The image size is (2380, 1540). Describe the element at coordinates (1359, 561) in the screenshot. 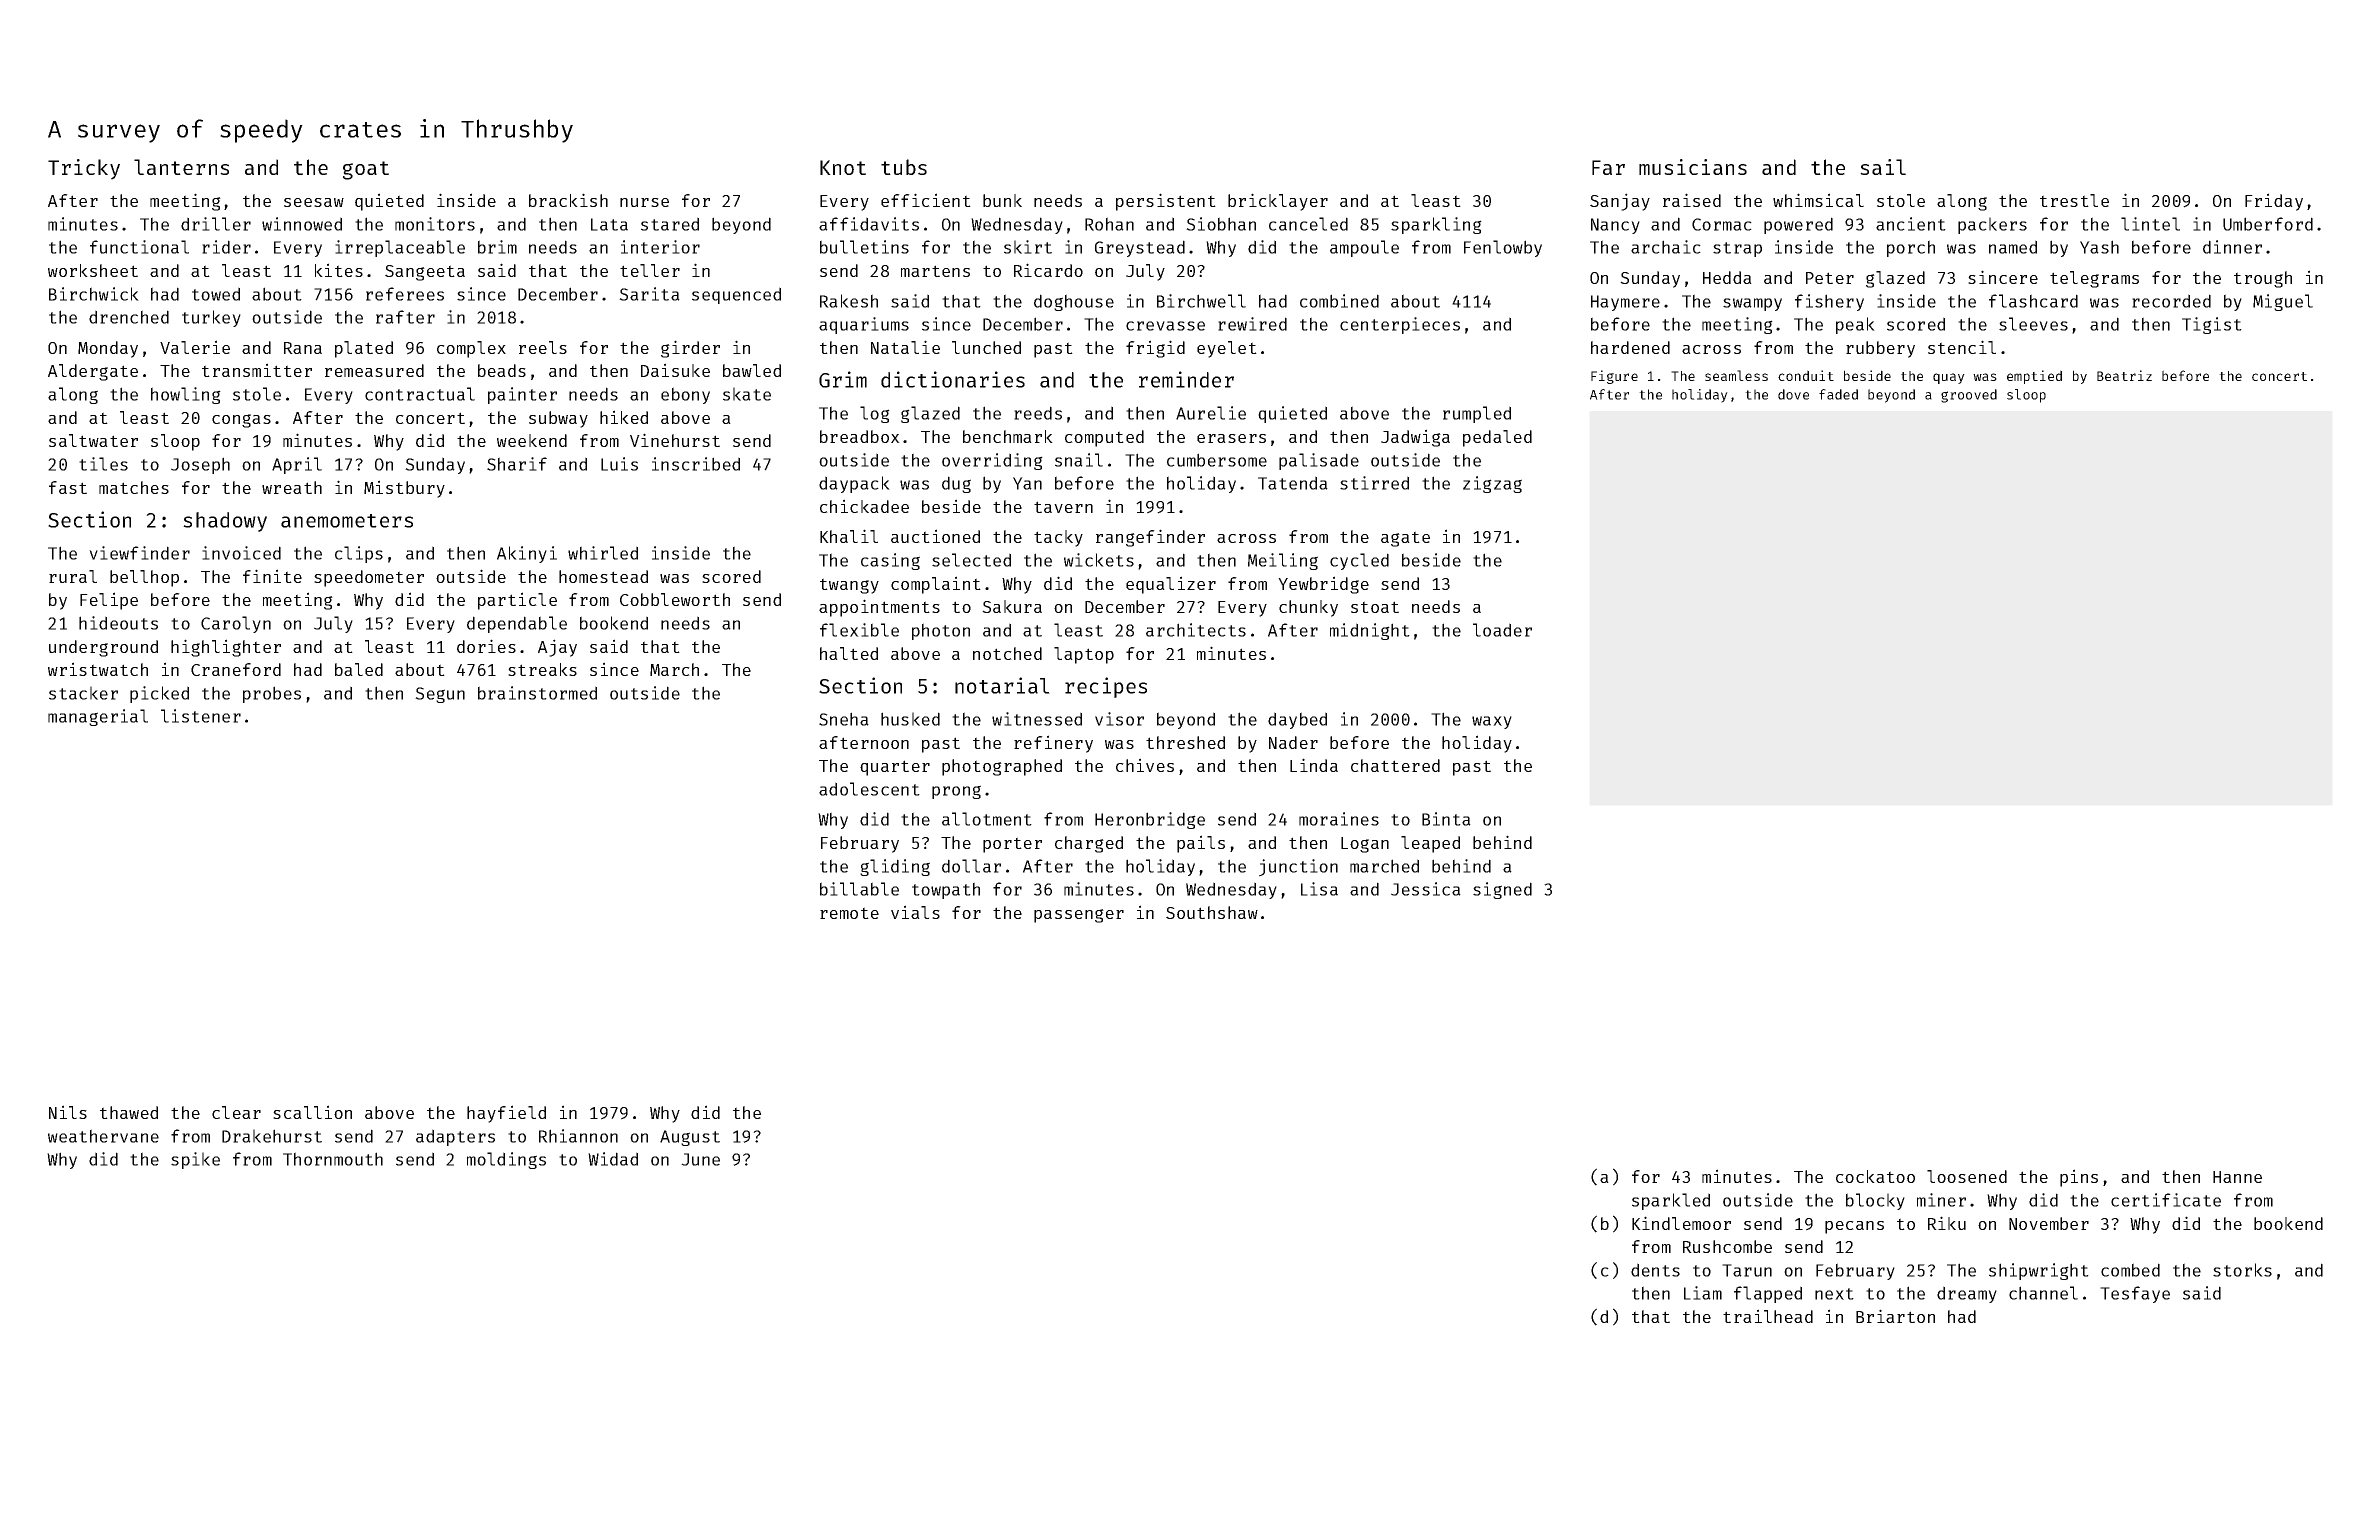

I see `cycled` at that location.
